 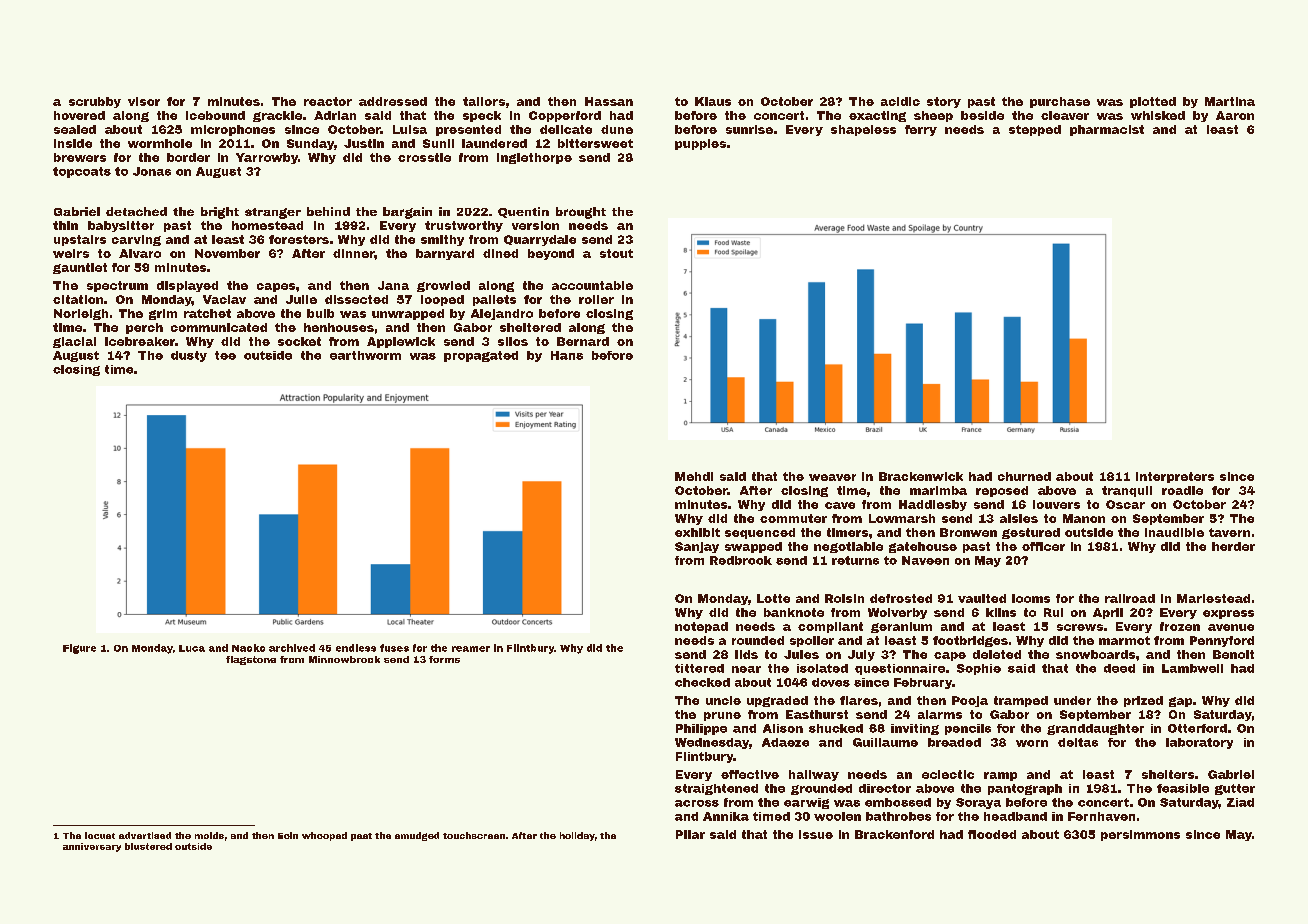 What do you see at coordinates (1213, 598) in the image?
I see `Marlestead` at bounding box center [1213, 598].
